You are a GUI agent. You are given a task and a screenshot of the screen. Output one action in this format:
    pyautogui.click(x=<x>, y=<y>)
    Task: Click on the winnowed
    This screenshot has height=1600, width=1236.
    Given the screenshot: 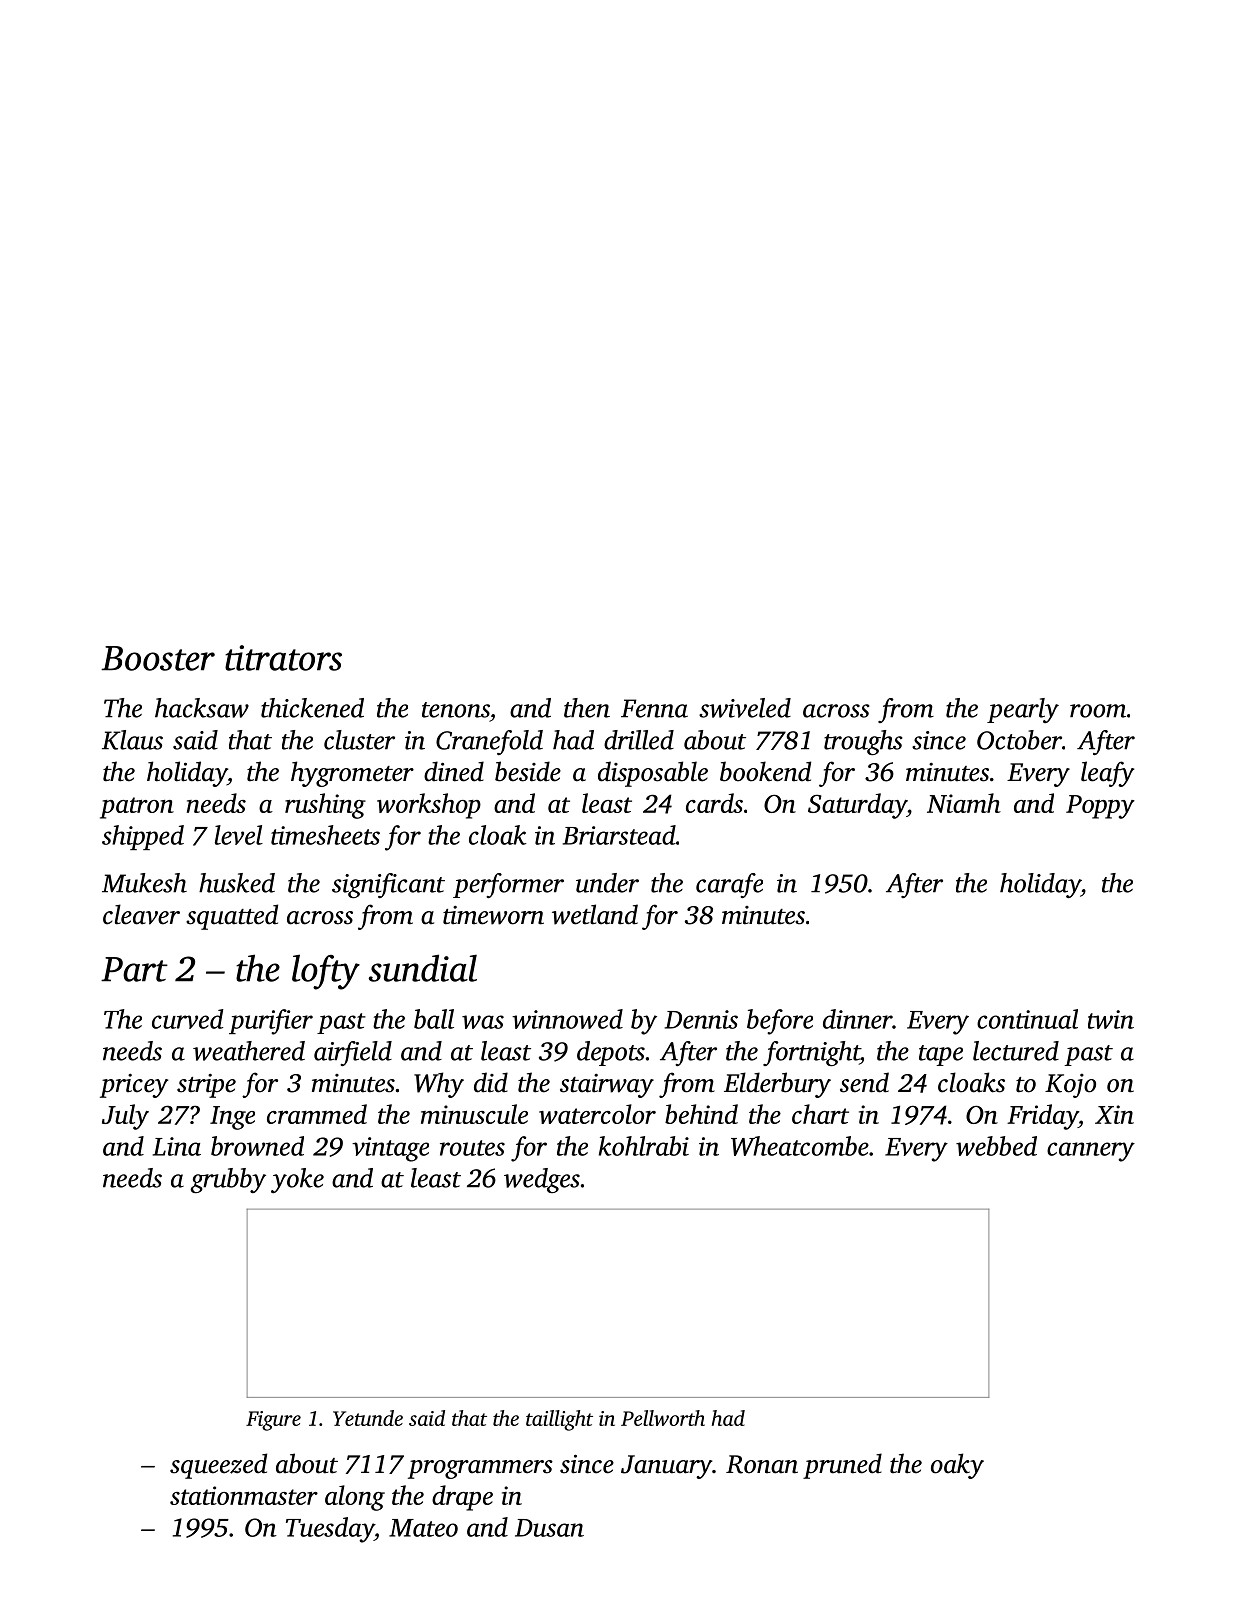 What is the action you would take?
    pyautogui.click(x=567, y=1019)
